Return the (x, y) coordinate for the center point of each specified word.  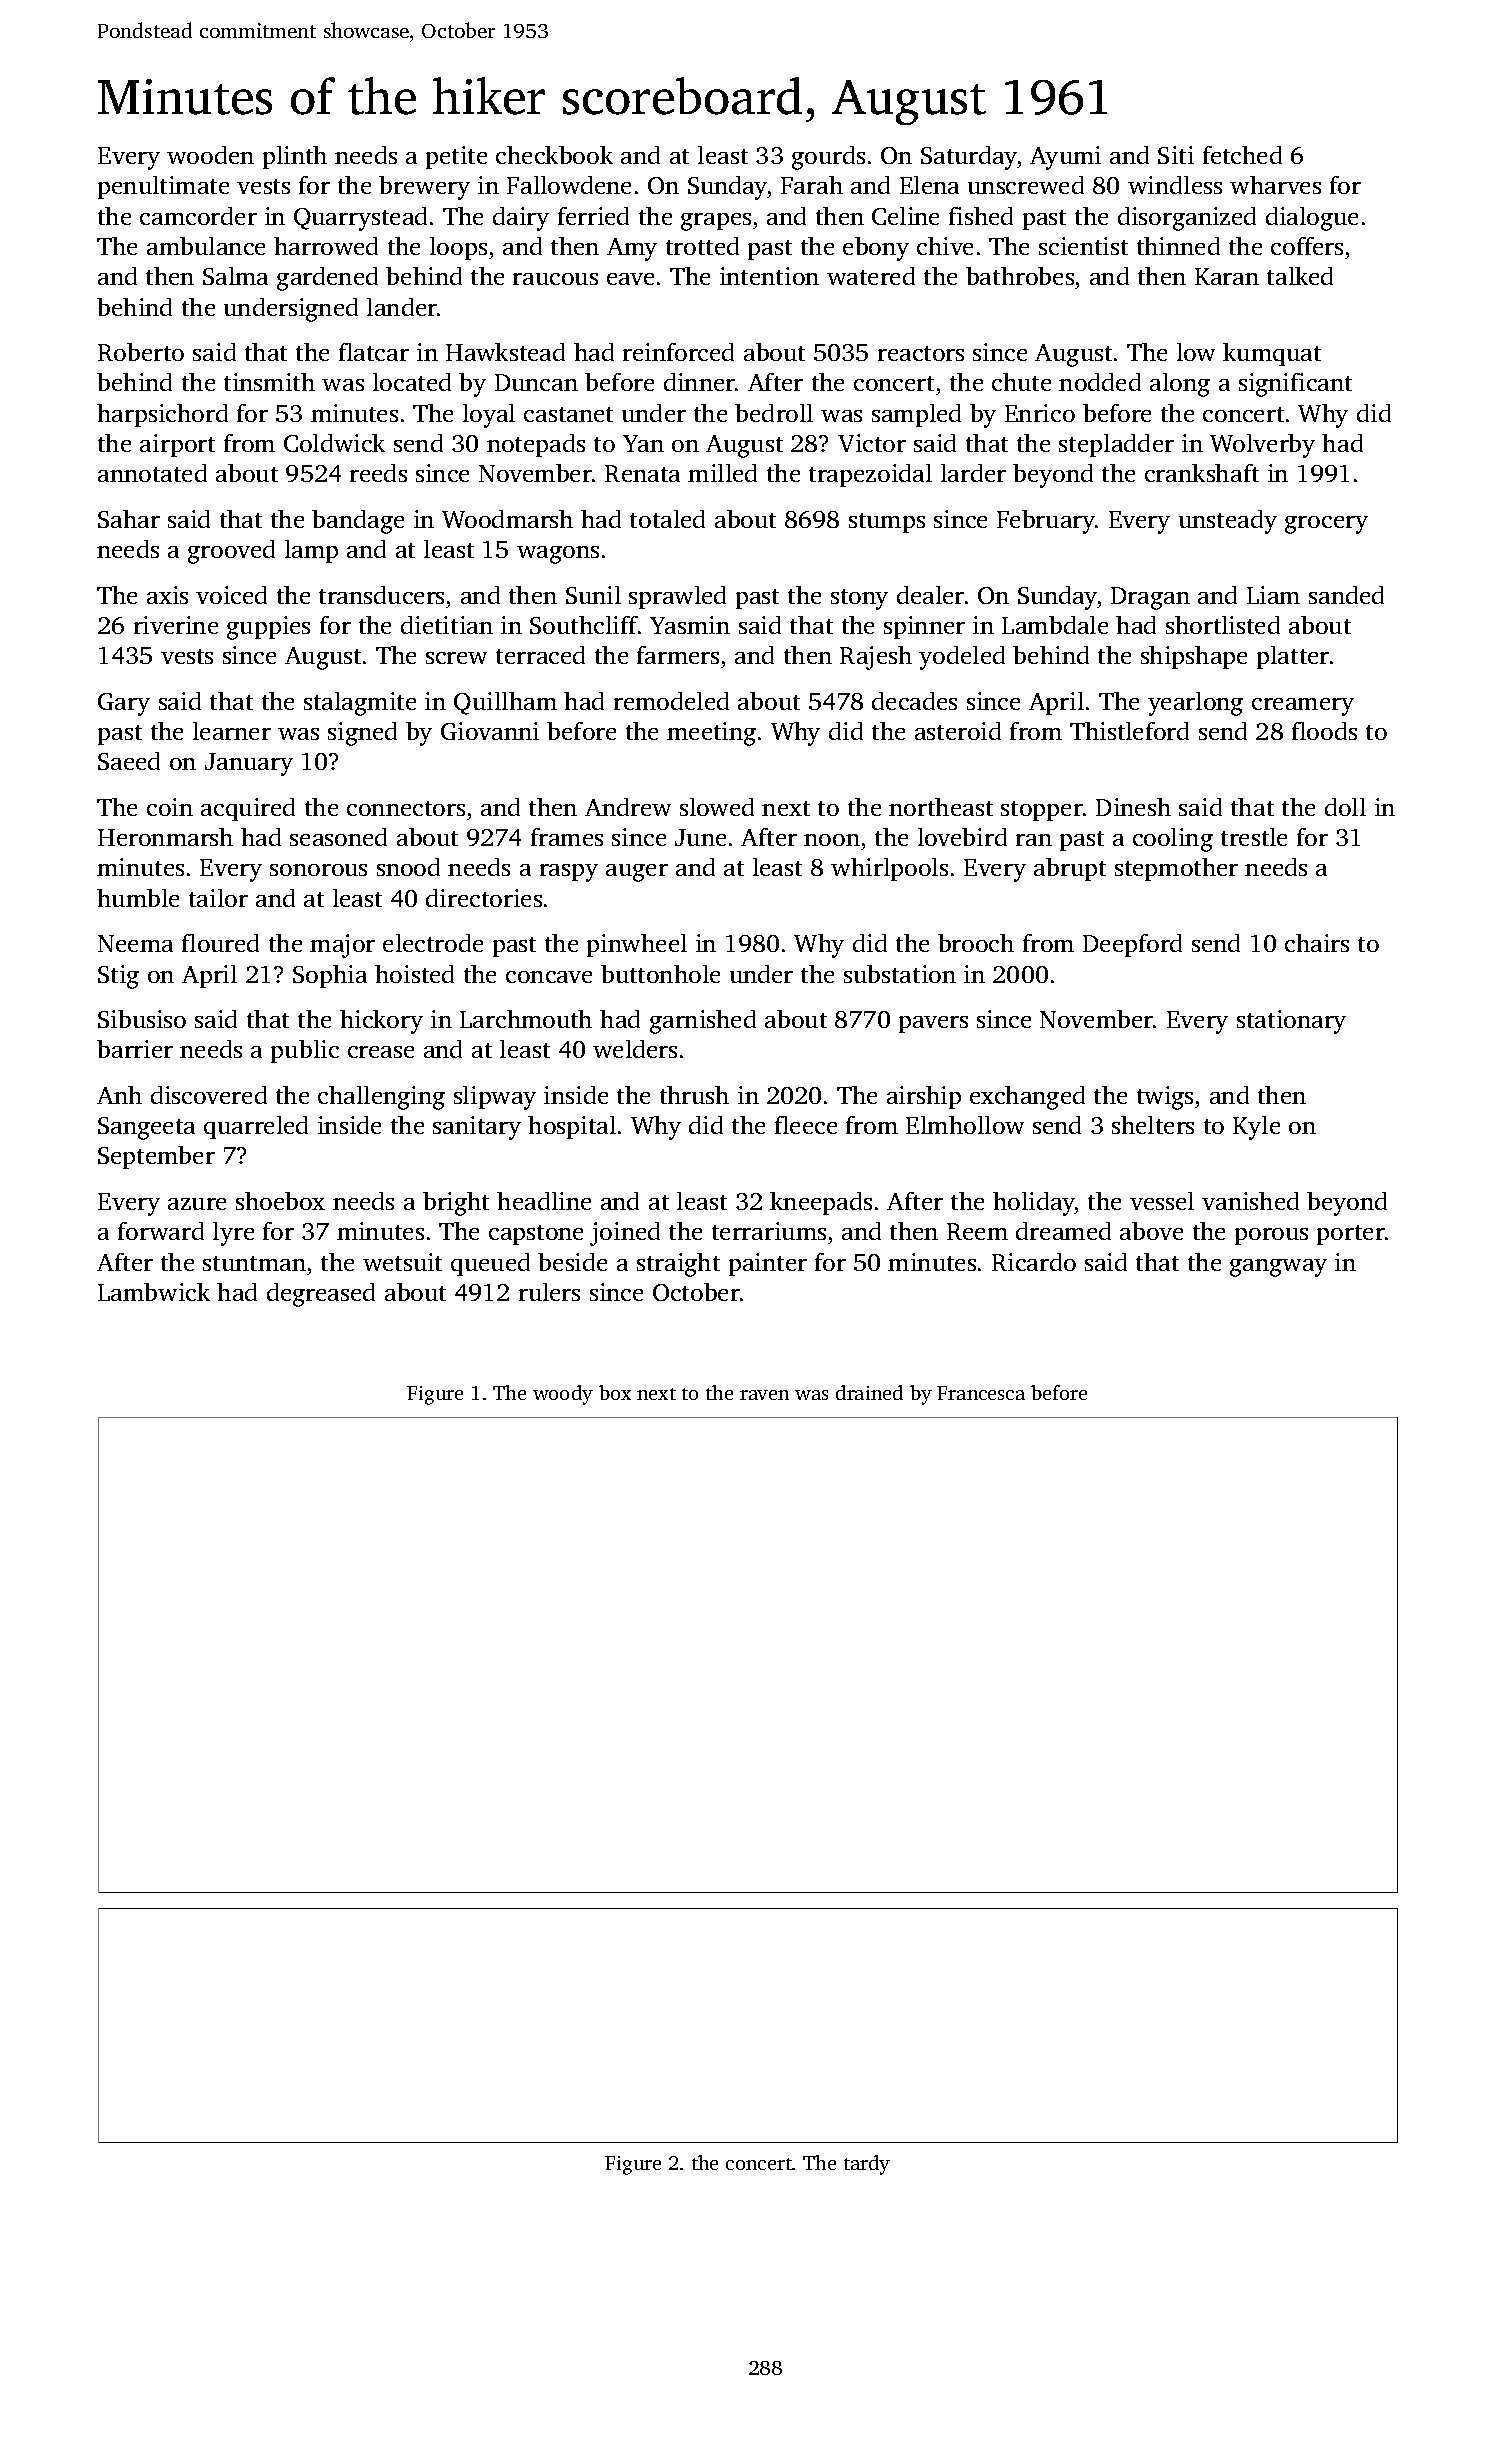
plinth (295, 157)
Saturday (969, 158)
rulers (549, 1292)
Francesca (981, 1393)
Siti (1176, 155)
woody (563, 1395)
